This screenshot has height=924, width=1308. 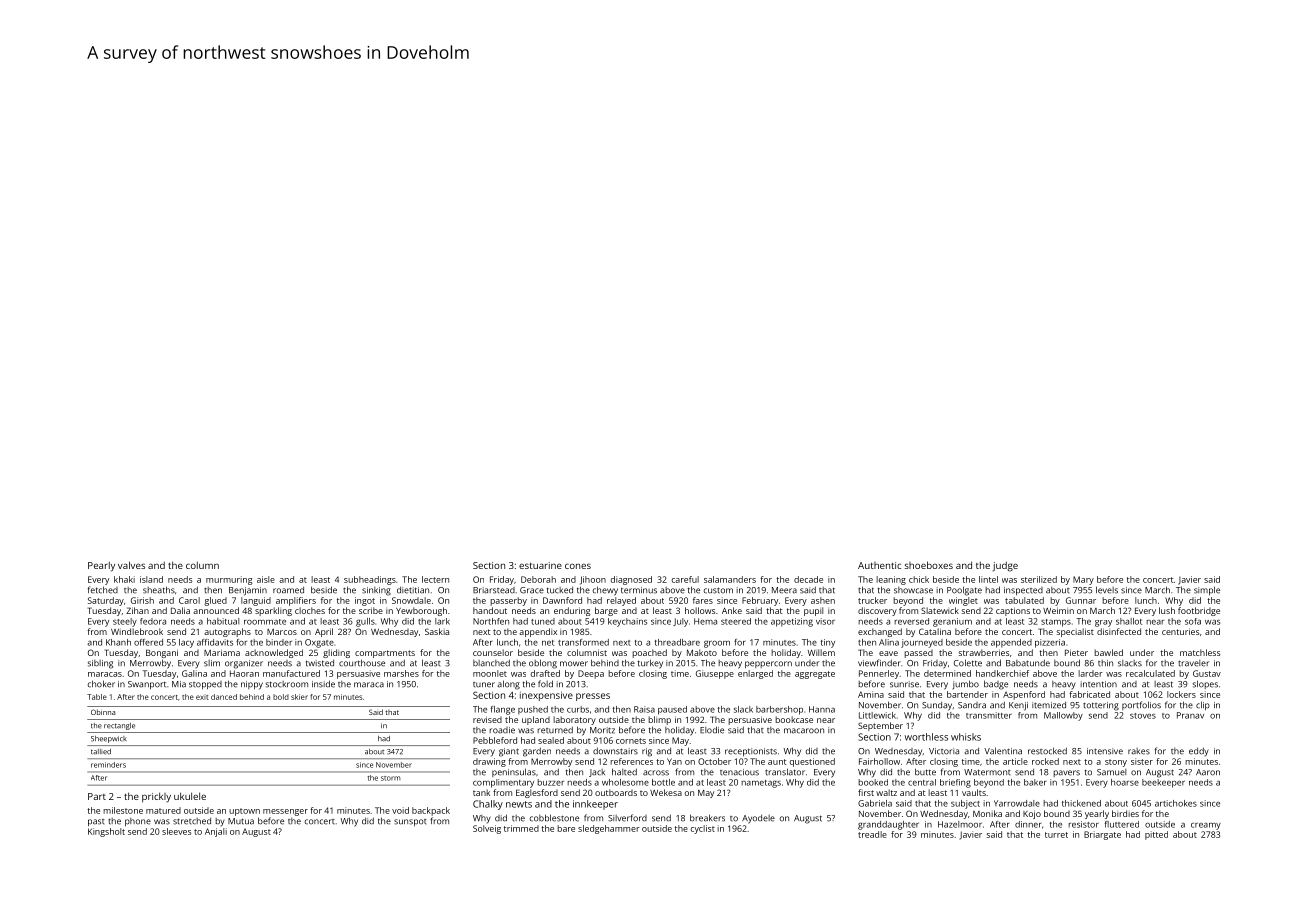 I want to click on Gustav, so click(x=1207, y=673).
